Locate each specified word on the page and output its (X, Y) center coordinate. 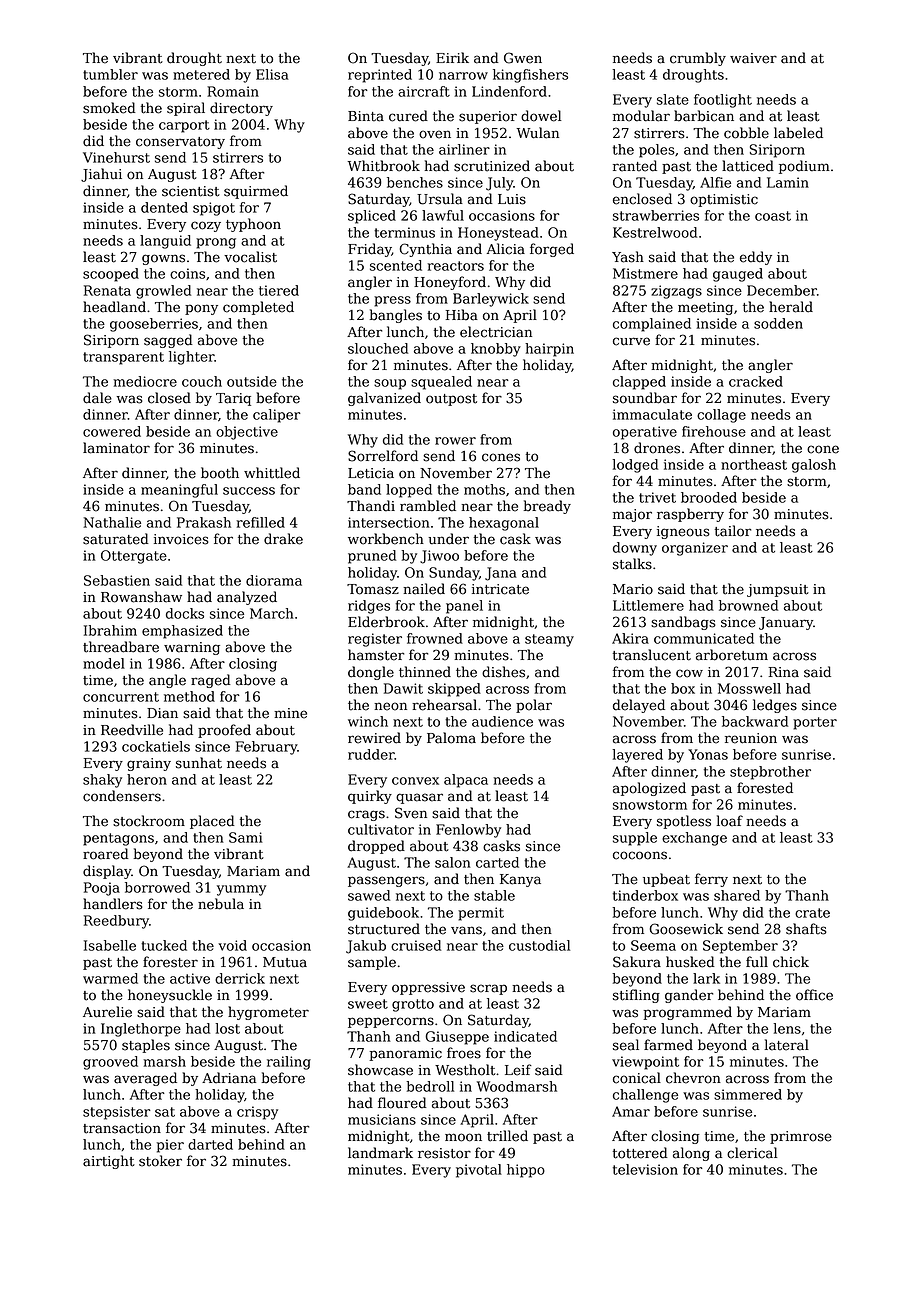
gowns (163, 259)
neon (390, 706)
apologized (649, 789)
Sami (246, 837)
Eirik (452, 57)
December (782, 290)
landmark (380, 1153)
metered (201, 74)
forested (765, 788)
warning (192, 648)
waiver (753, 58)
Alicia (506, 249)
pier (170, 1146)
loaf (729, 821)
